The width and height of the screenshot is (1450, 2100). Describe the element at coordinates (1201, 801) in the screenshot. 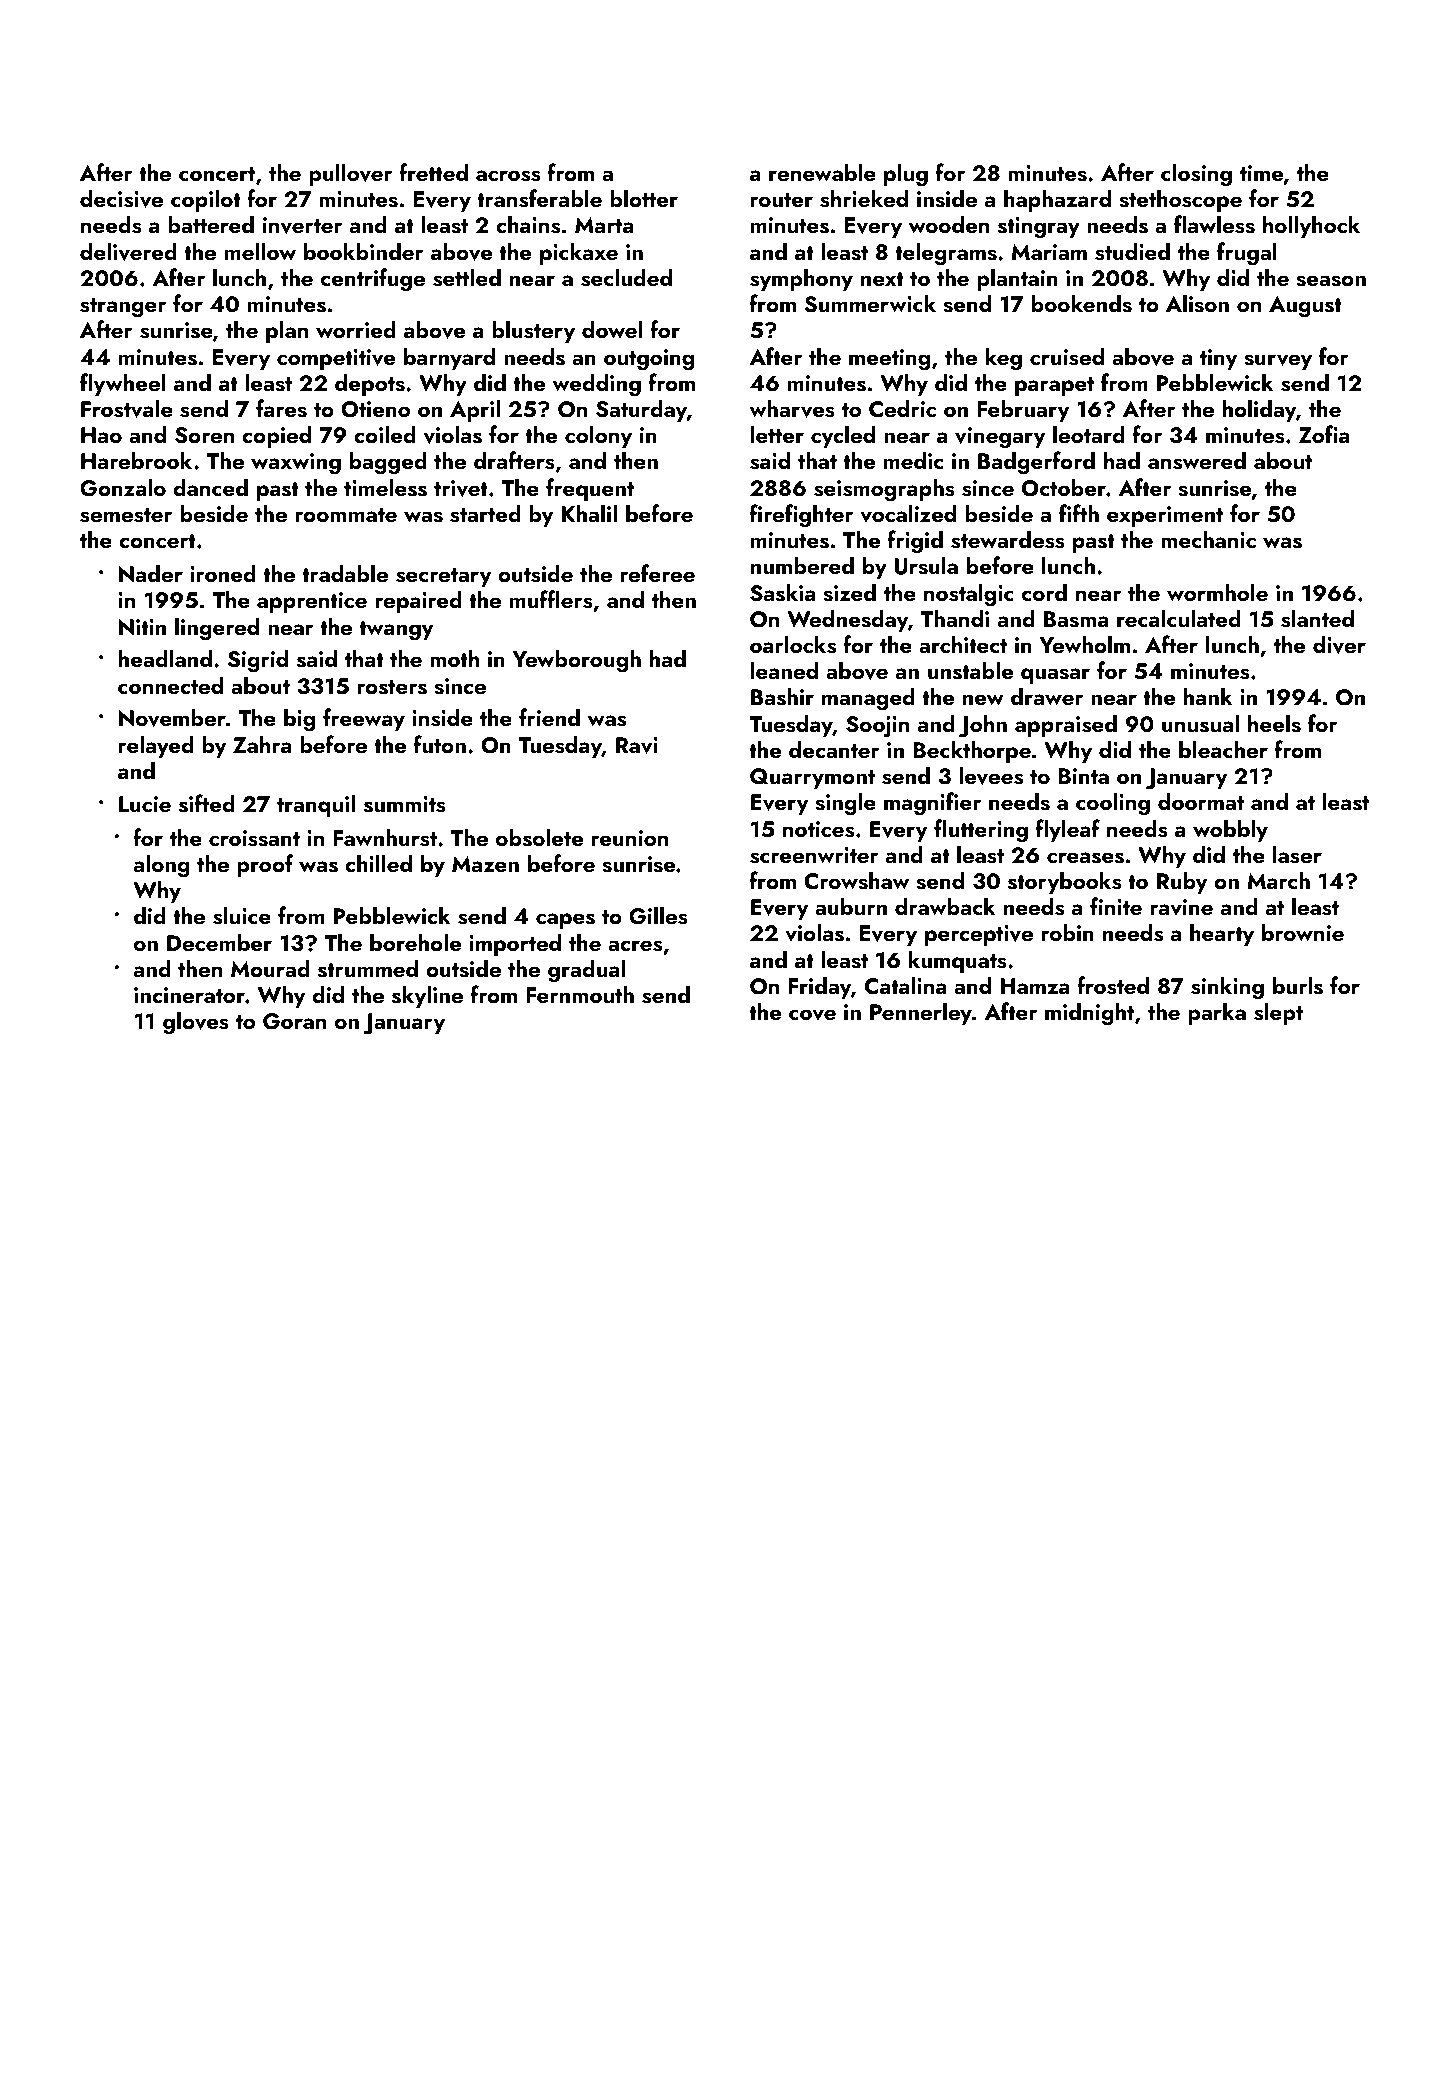

I see `doormat` at that location.
